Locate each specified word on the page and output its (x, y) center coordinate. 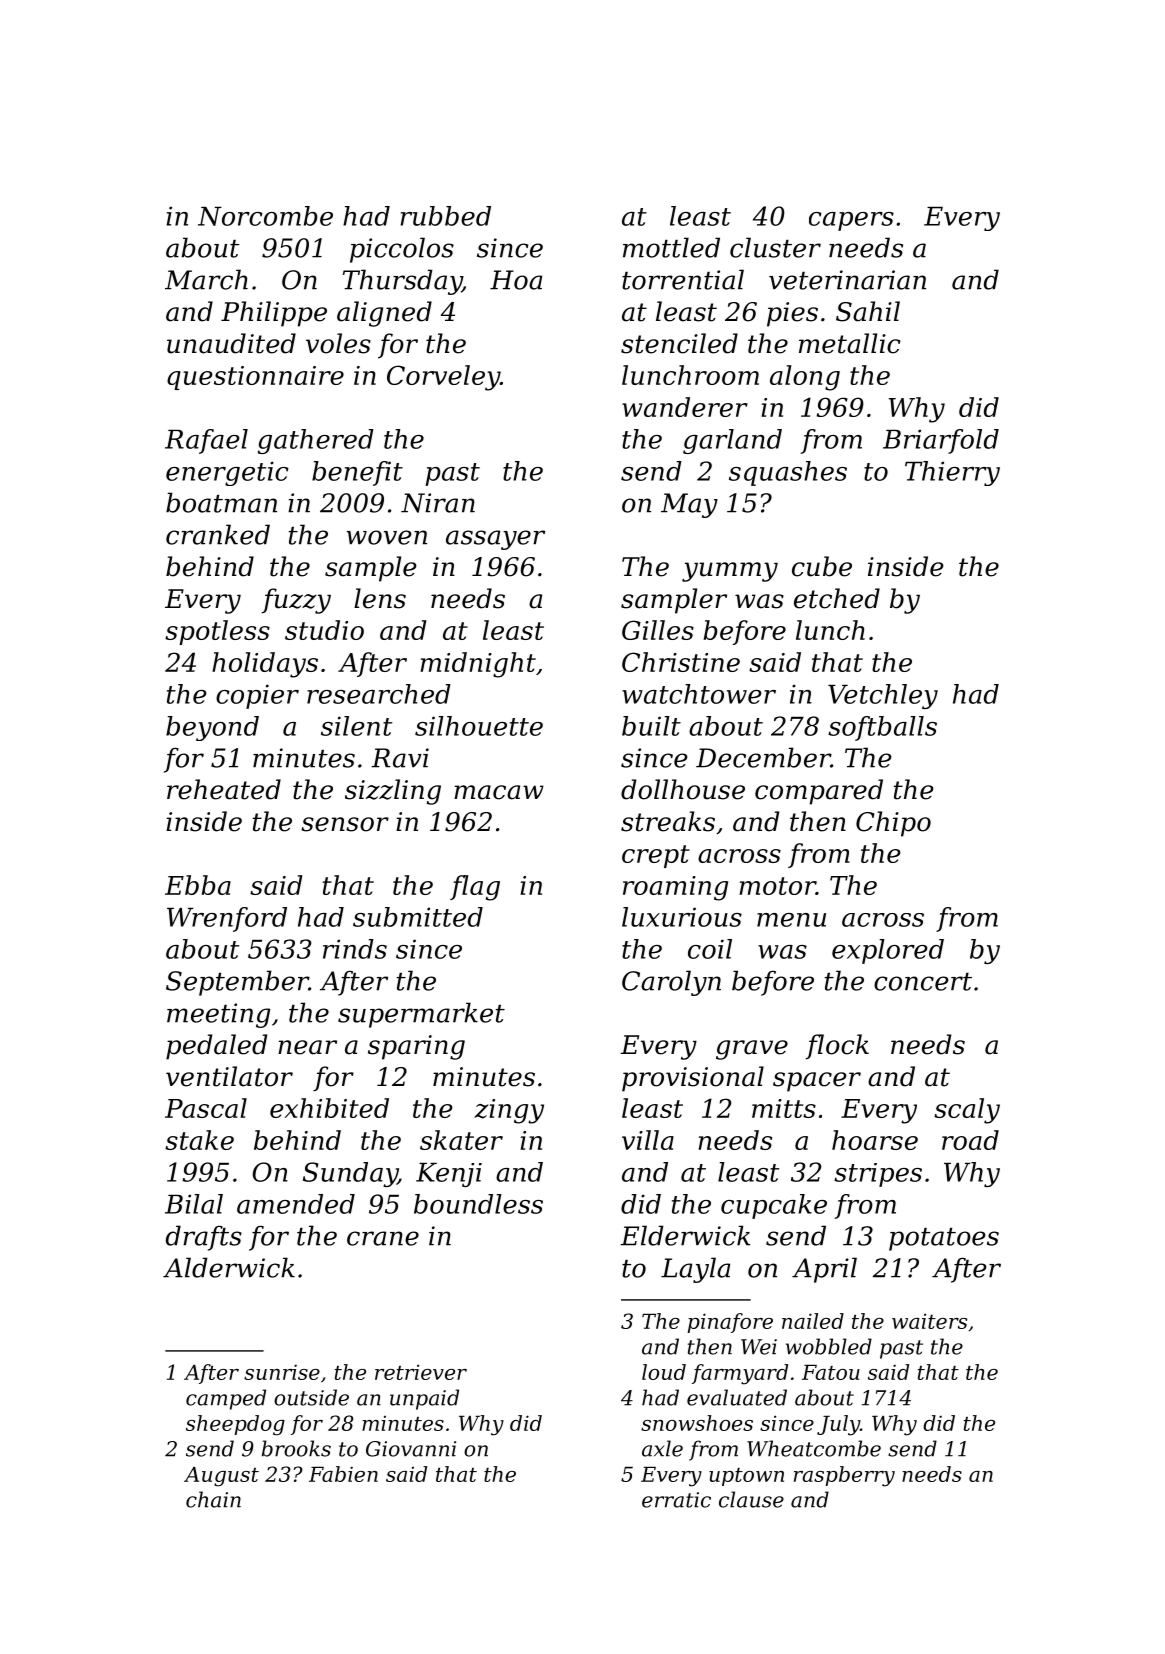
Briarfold (941, 441)
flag (475, 888)
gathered (316, 441)
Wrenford (227, 919)
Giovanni (411, 1449)
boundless (478, 1204)
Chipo (893, 824)
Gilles (658, 630)
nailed (813, 1321)
